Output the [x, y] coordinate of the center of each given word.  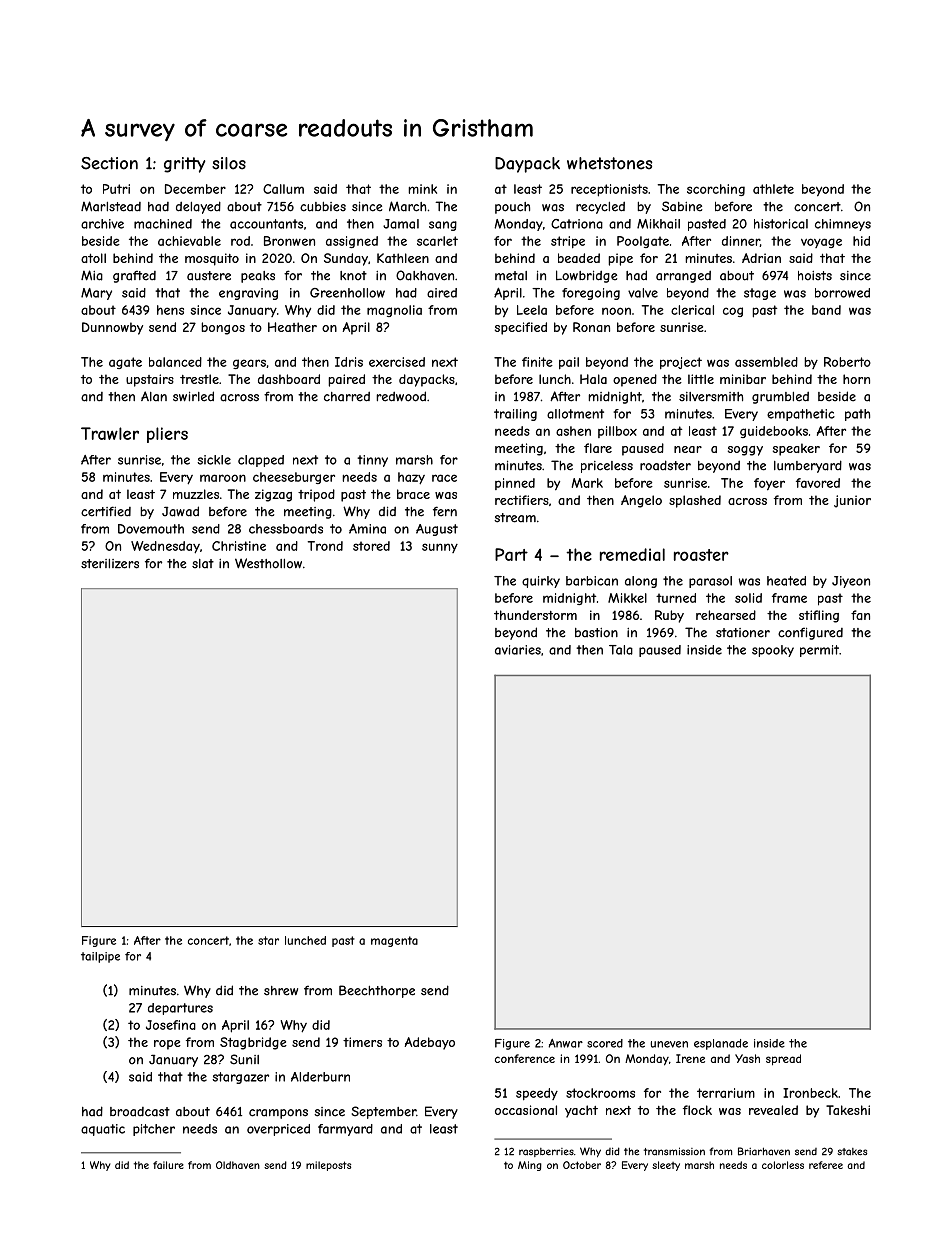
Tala [621, 650]
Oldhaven [238, 1165]
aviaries [518, 650]
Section [109, 163]
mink [422, 189]
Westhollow [268, 563]
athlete [773, 189]
